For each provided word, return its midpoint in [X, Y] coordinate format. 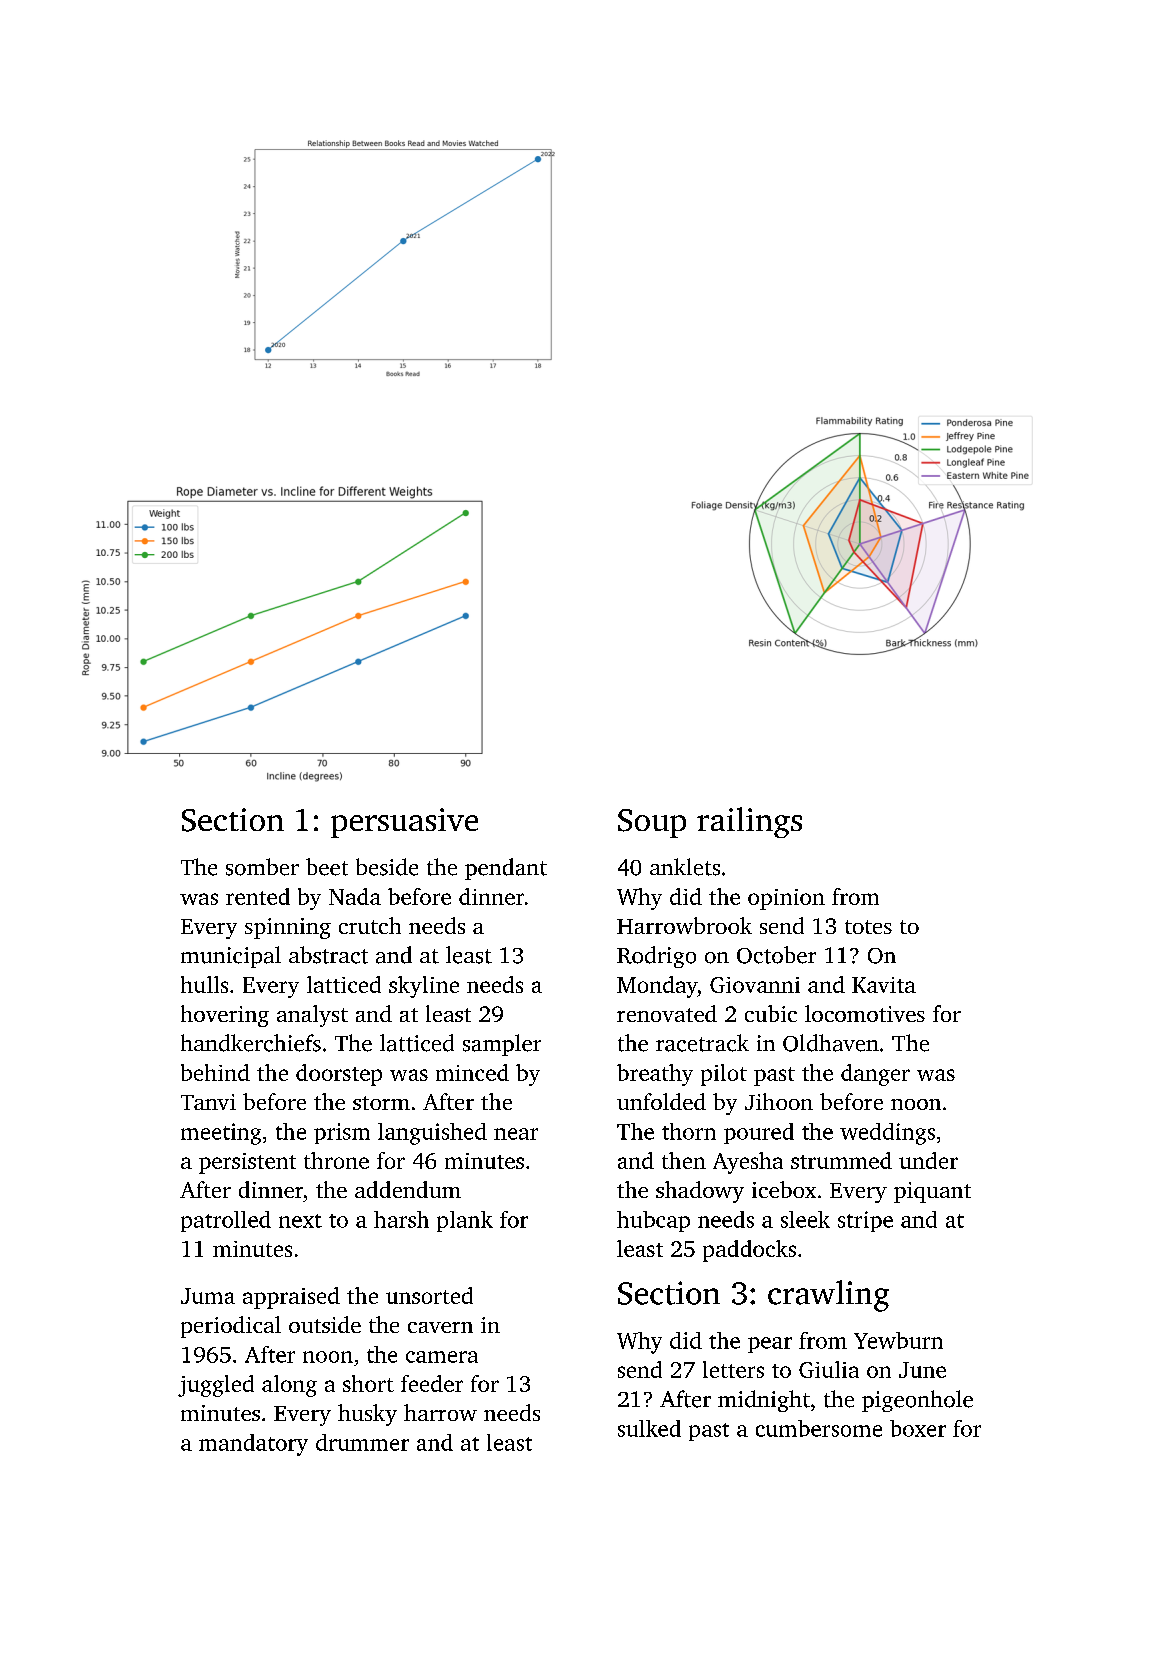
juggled [216, 1386]
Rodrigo [656, 957]
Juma [208, 1296]
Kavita [884, 985]
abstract [328, 955]
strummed [841, 1160]
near [516, 1134]
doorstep [339, 1075]
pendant [506, 869]
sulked [649, 1428]
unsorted [429, 1295]
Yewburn [898, 1340]
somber [262, 867]
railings [749, 822]
